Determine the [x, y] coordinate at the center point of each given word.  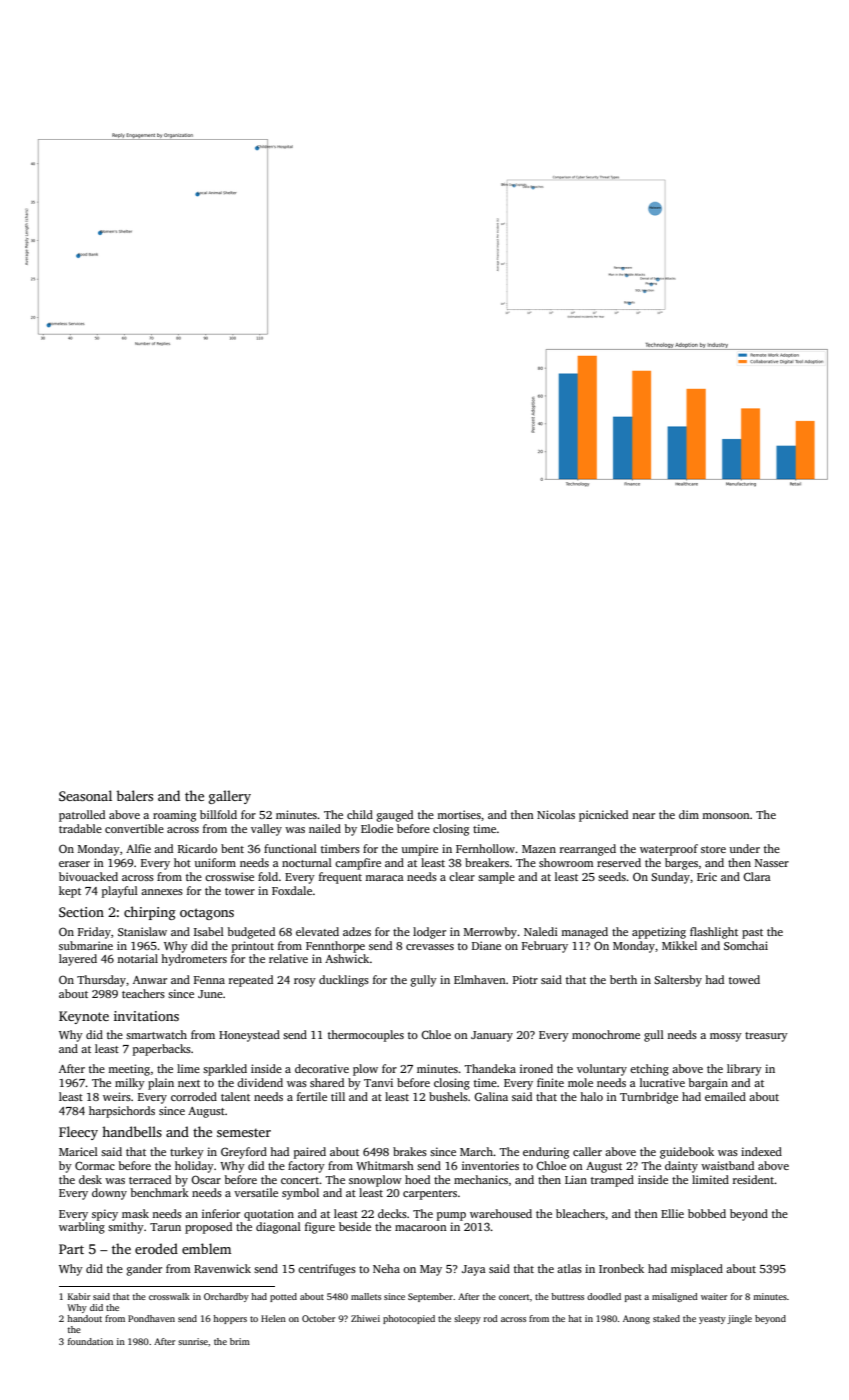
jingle [739, 1319]
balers [134, 795]
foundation [90, 1341]
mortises [459, 814]
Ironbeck [621, 1268]
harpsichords [122, 1112]
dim [689, 814]
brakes [410, 1151]
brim [240, 1341]
